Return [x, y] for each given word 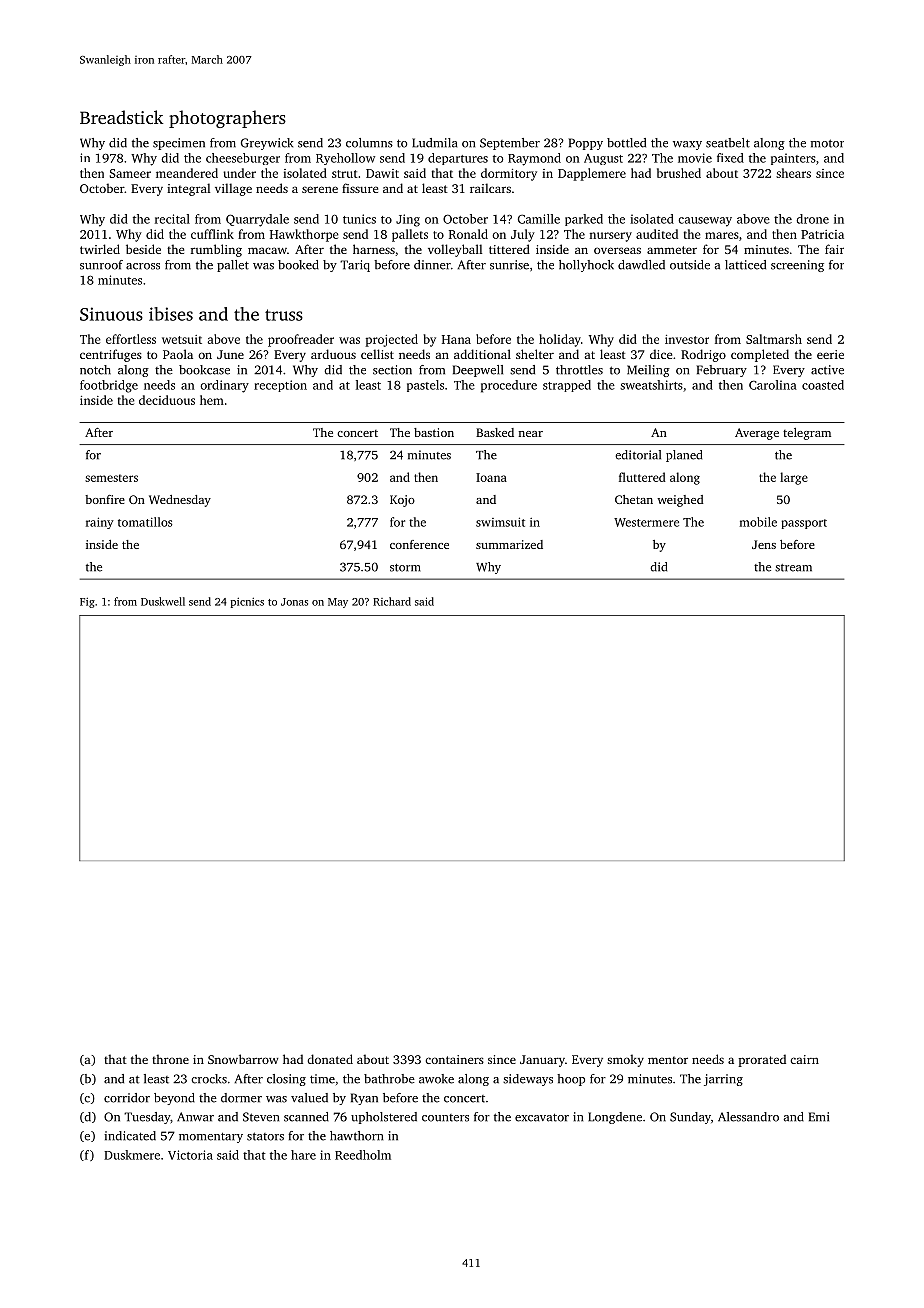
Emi [819, 1117]
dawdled [641, 265]
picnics [247, 603]
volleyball [455, 250]
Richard [392, 601]
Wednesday [180, 501]
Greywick [267, 144]
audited [657, 234]
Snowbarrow [243, 1059]
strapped [567, 386]
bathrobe [389, 1079]
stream [793, 568]
